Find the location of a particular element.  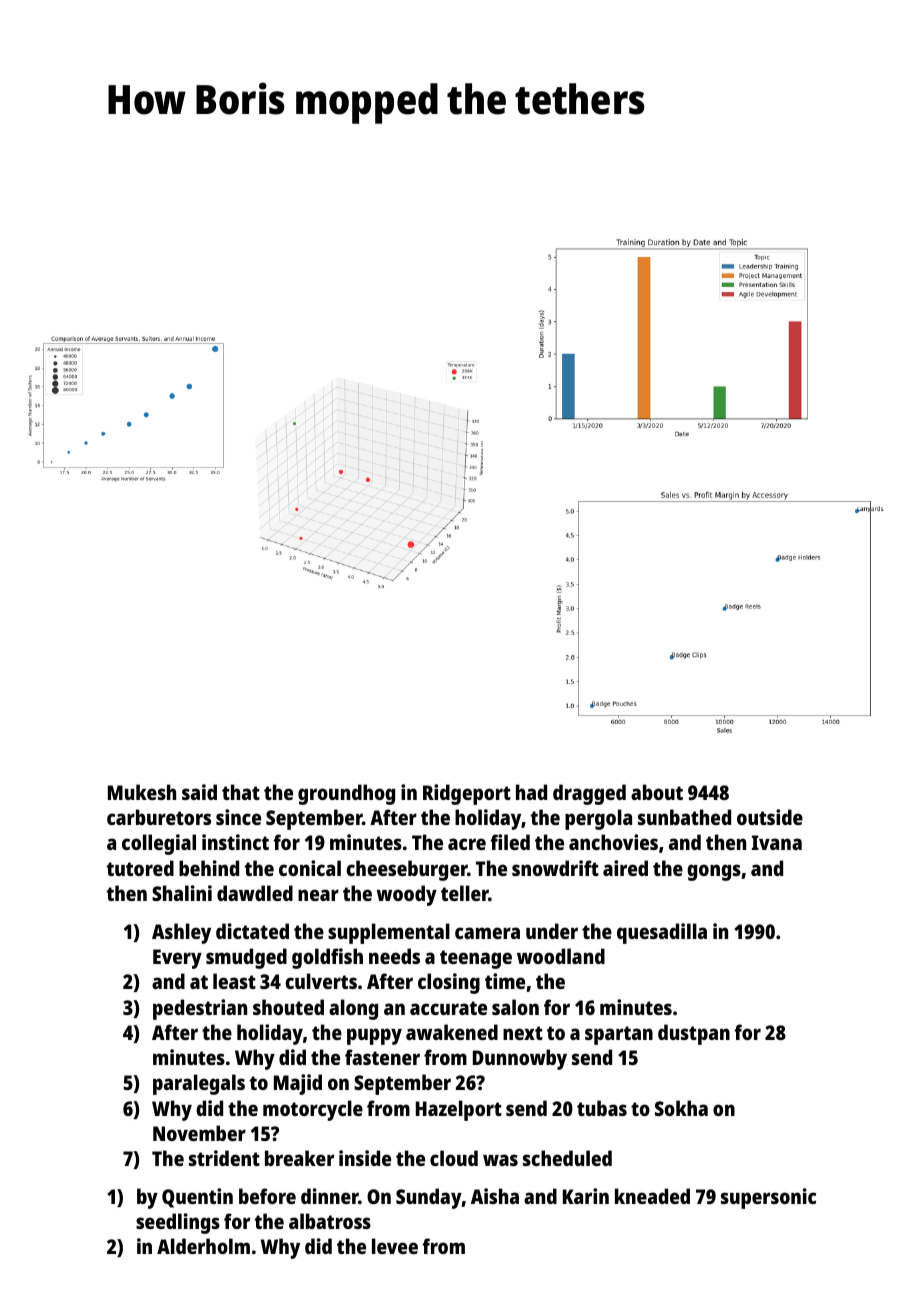

about is located at coordinates (657, 792).
